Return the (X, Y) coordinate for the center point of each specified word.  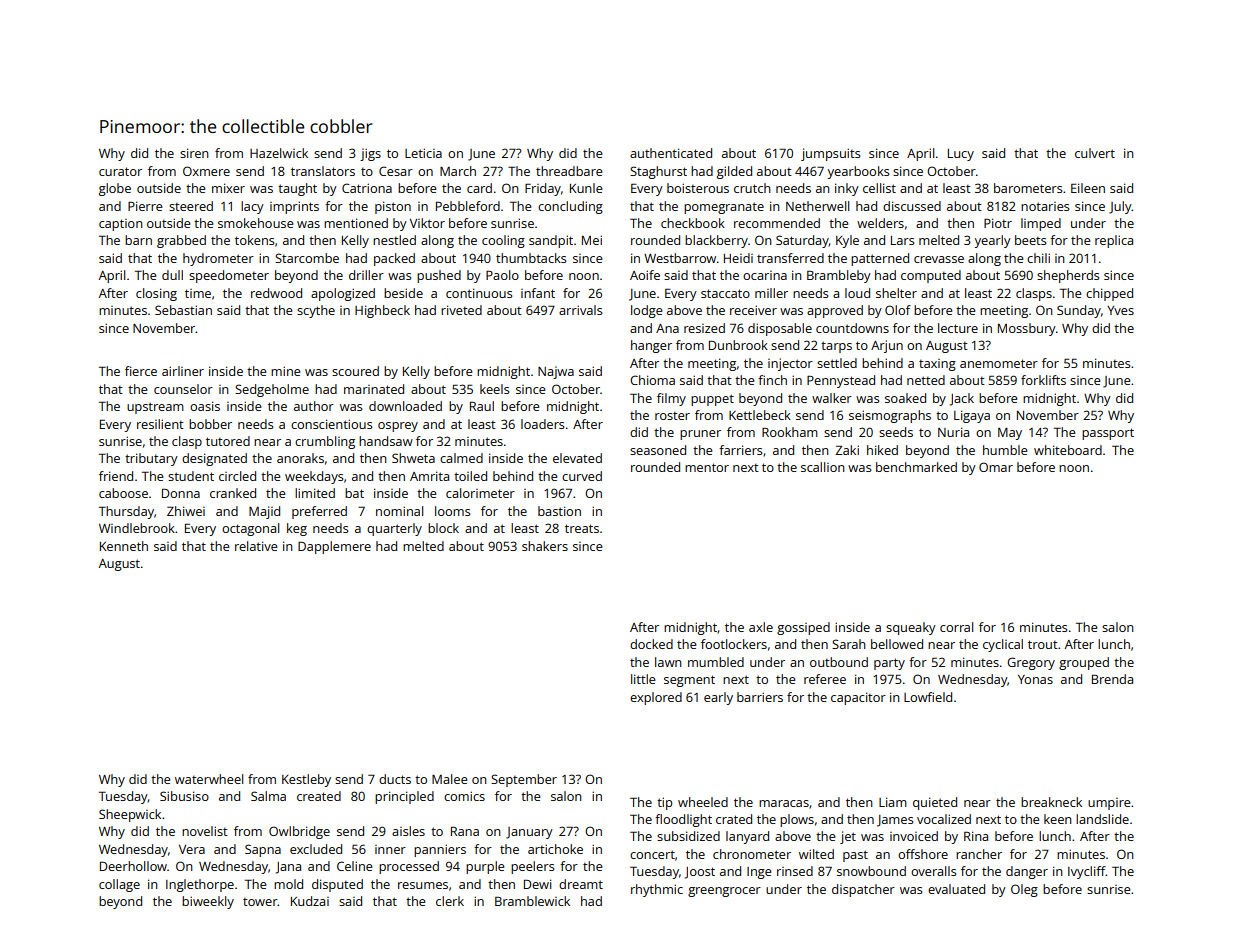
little (643, 679)
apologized (343, 294)
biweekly (208, 902)
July (1120, 207)
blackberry (716, 241)
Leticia (423, 153)
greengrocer (724, 892)
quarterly (394, 529)
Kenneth (124, 546)
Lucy (961, 155)
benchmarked (916, 467)
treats (582, 528)
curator (120, 171)
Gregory (1031, 663)
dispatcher (863, 890)
